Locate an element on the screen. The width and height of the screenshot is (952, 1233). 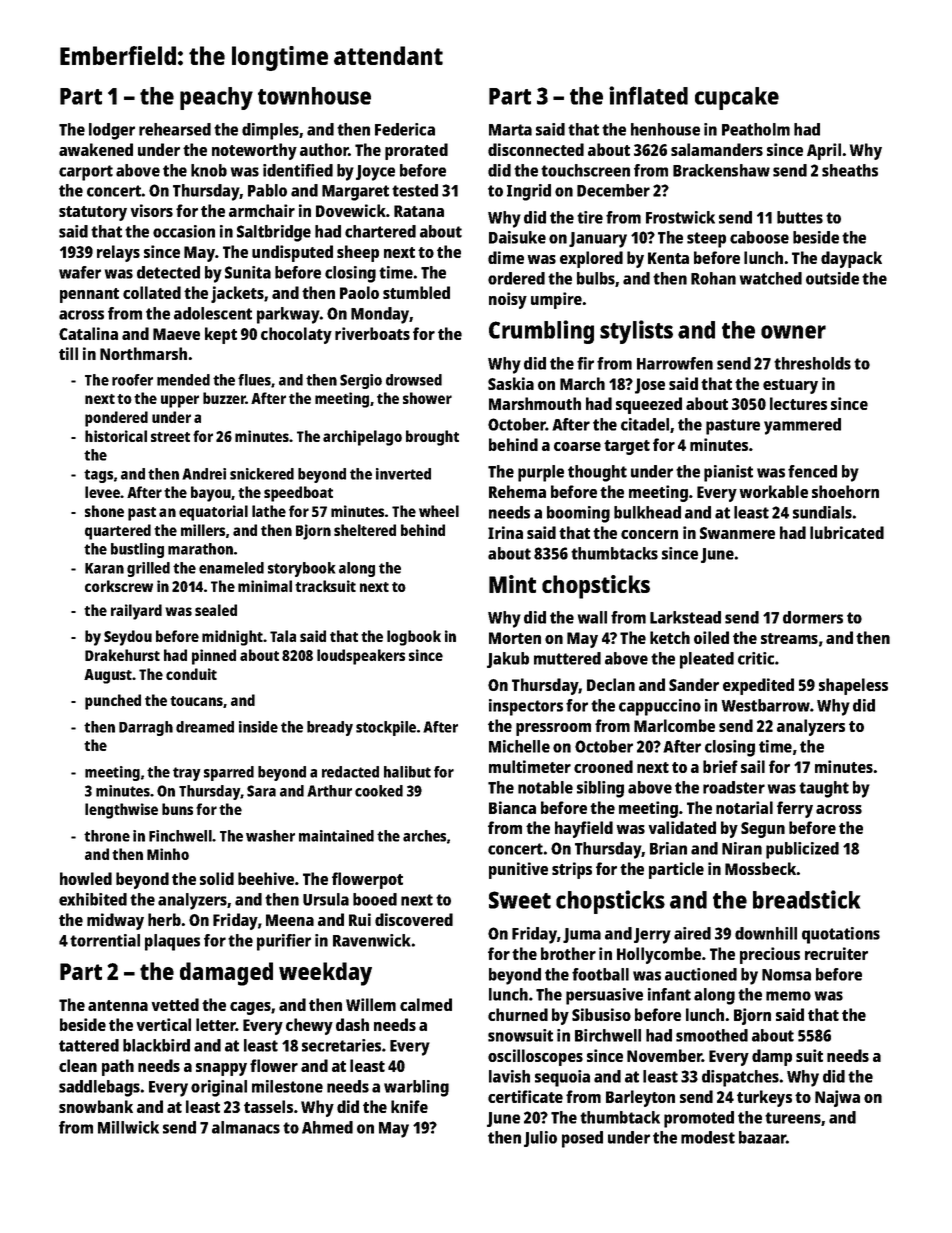
shoehorn is located at coordinates (845, 491).
